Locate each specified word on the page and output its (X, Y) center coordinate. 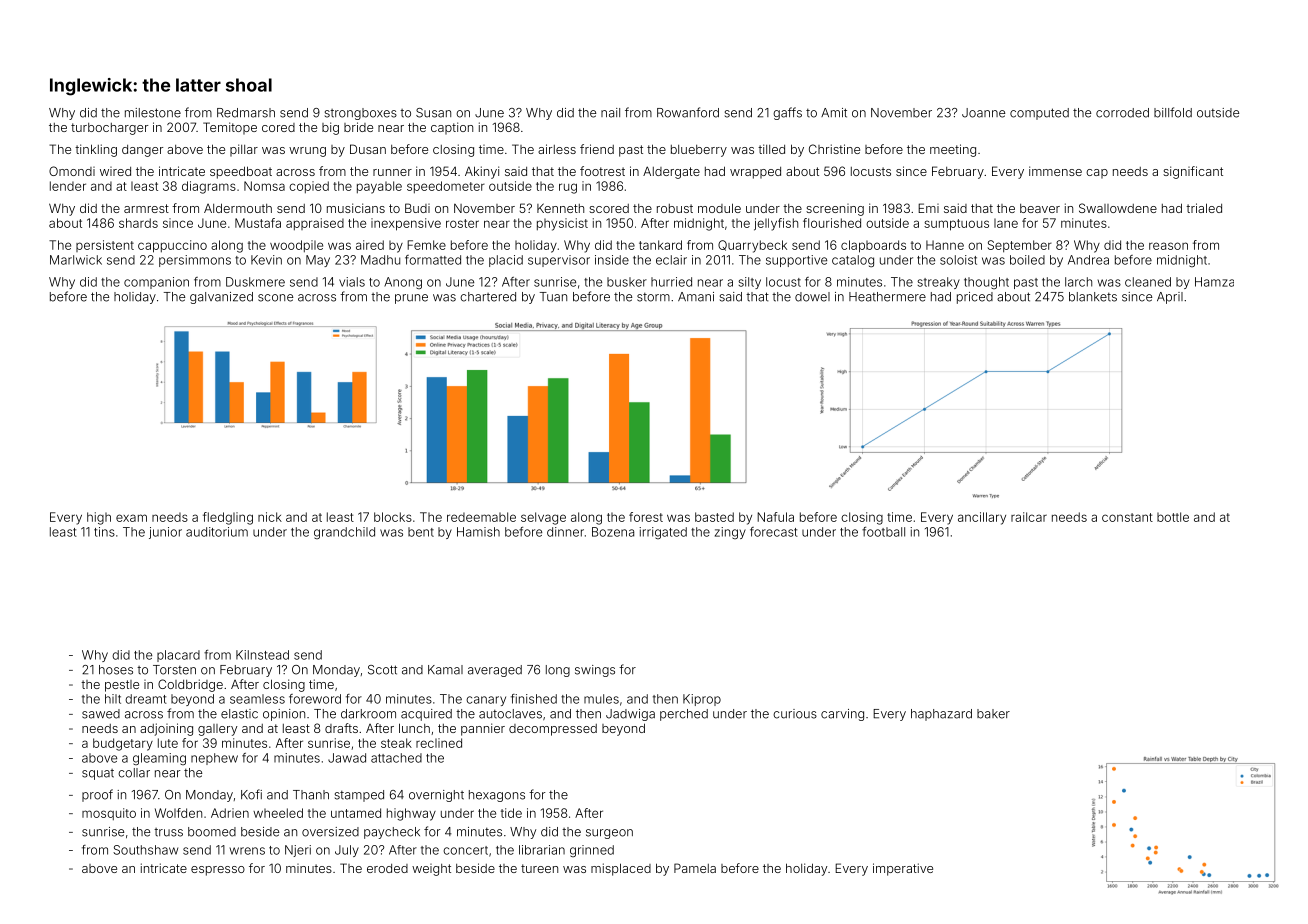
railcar (1029, 517)
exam (131, 518)
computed (1039, 114)
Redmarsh (246, 113)
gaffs (787, 113)
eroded (387, 868)
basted (714, 517)
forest (646, 517)
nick (270, 517)
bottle (1173, 517)
